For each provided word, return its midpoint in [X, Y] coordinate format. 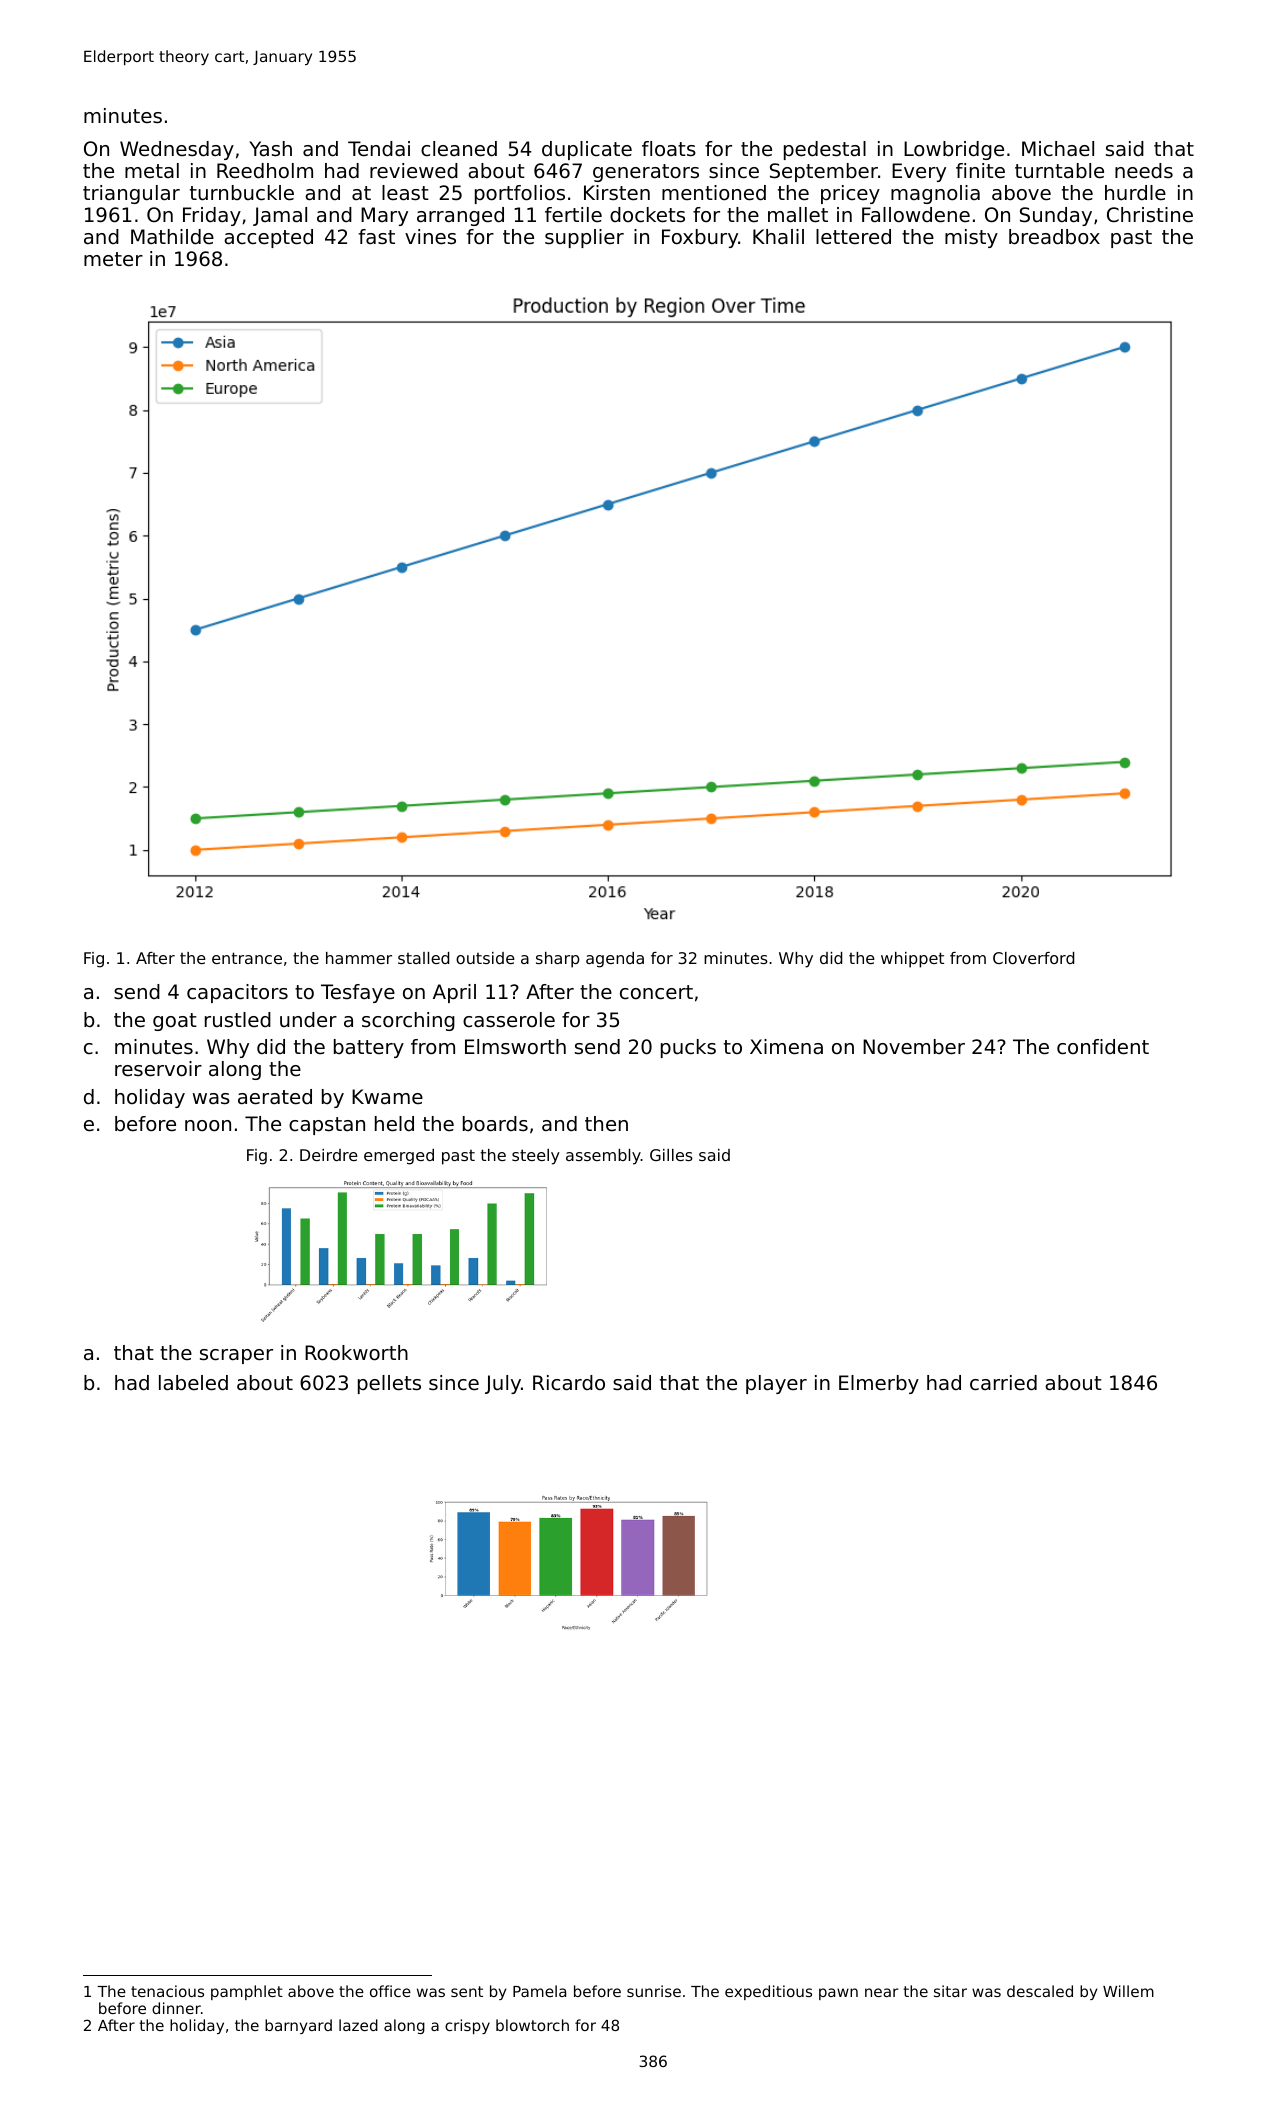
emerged [399, 1157]
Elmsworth [515, 1047]
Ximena [786, 1047]
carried [1003, 1383]
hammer [359, 958]
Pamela [539, 1991]
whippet [912, 960]
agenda [615, 960]
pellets [389, 1384]
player [776, 1384]
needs [1144, 171]
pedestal [825, 150]
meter [113, 259]
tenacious [167, 1991]
